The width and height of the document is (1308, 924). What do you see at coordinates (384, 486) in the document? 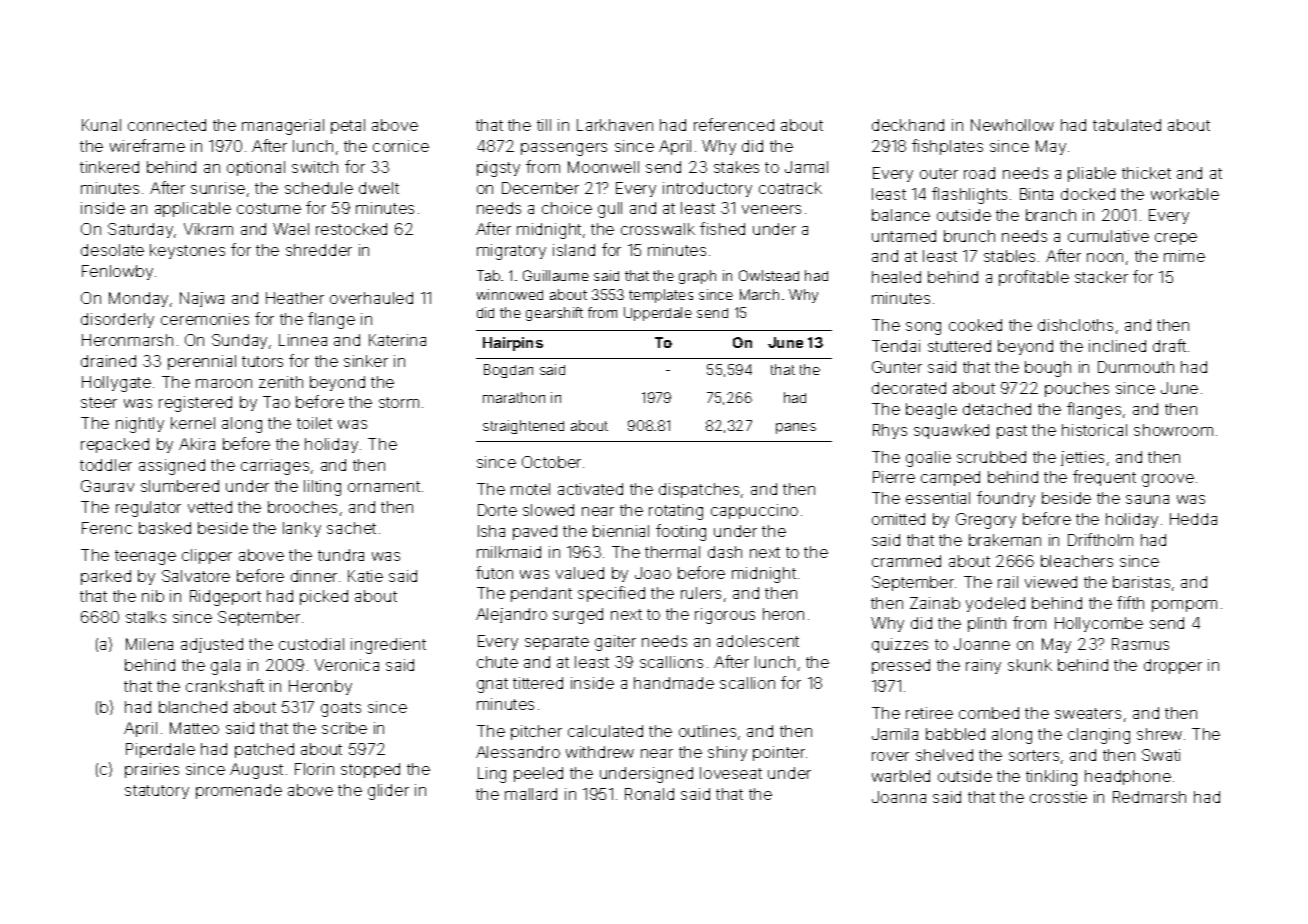
I see `ornament` at bounding box center [384, 486].
